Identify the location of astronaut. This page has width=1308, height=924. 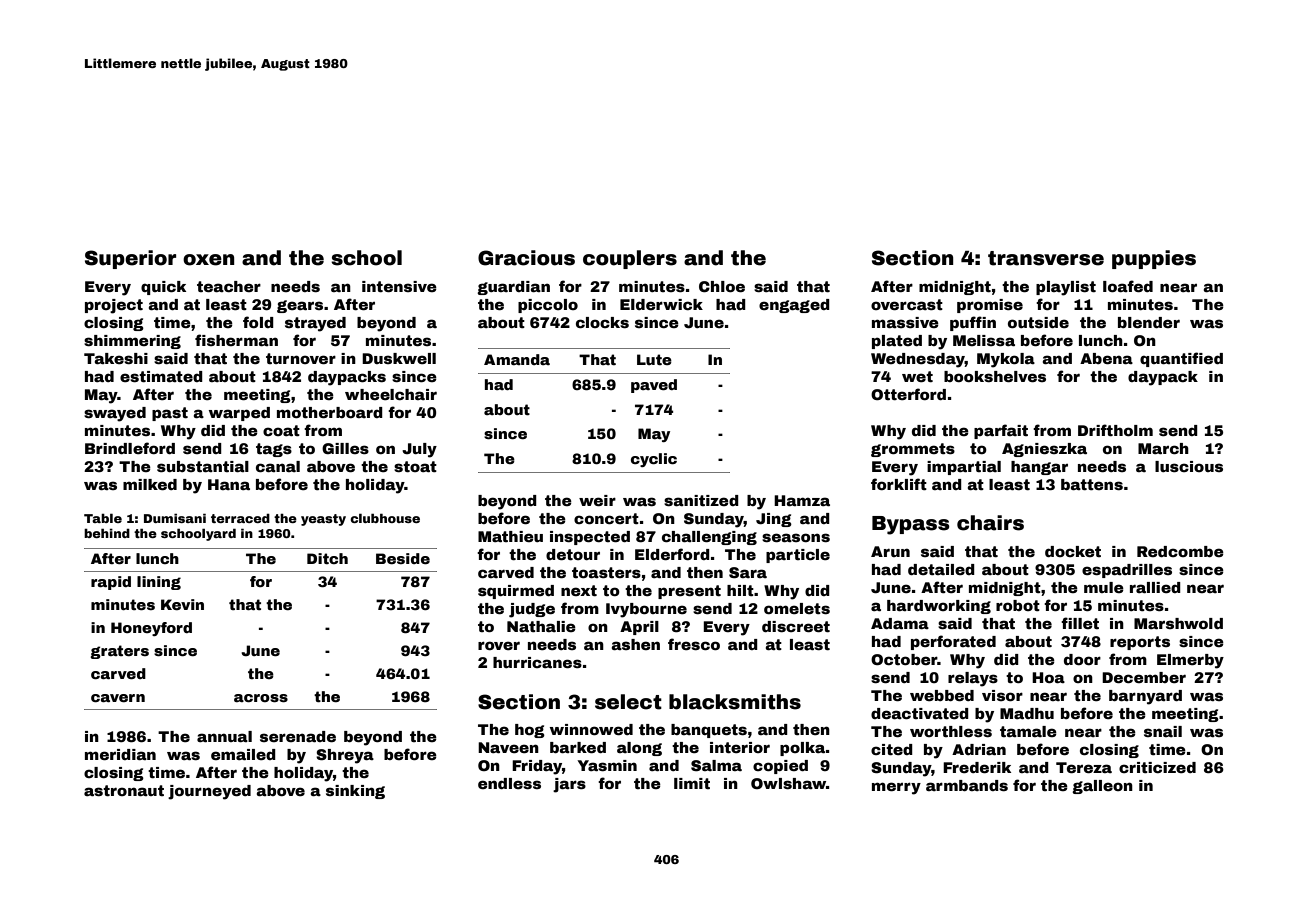
(124, 790).
